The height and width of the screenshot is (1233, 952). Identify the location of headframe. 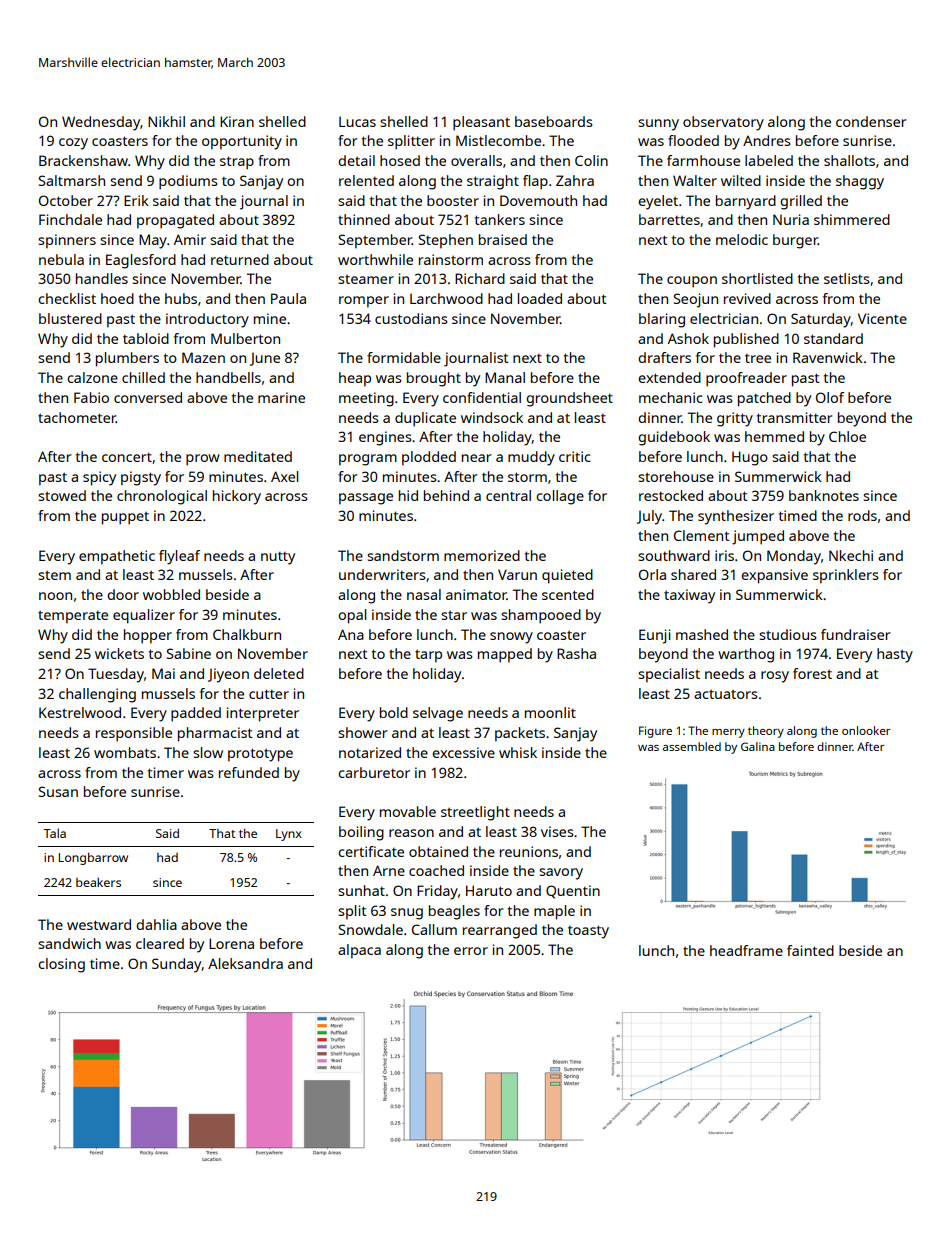
(746, 950).
